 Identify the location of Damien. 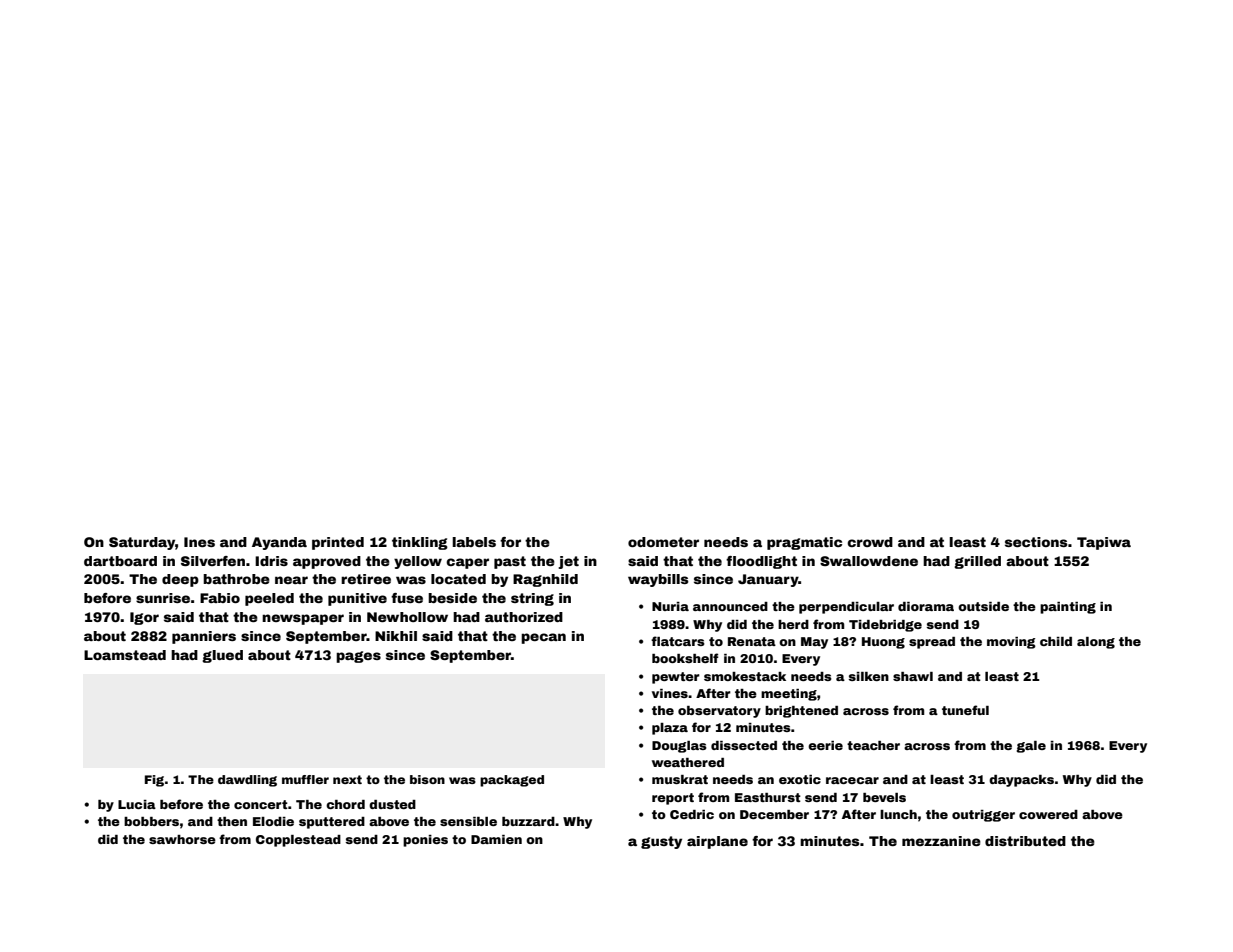
(496, 839).
